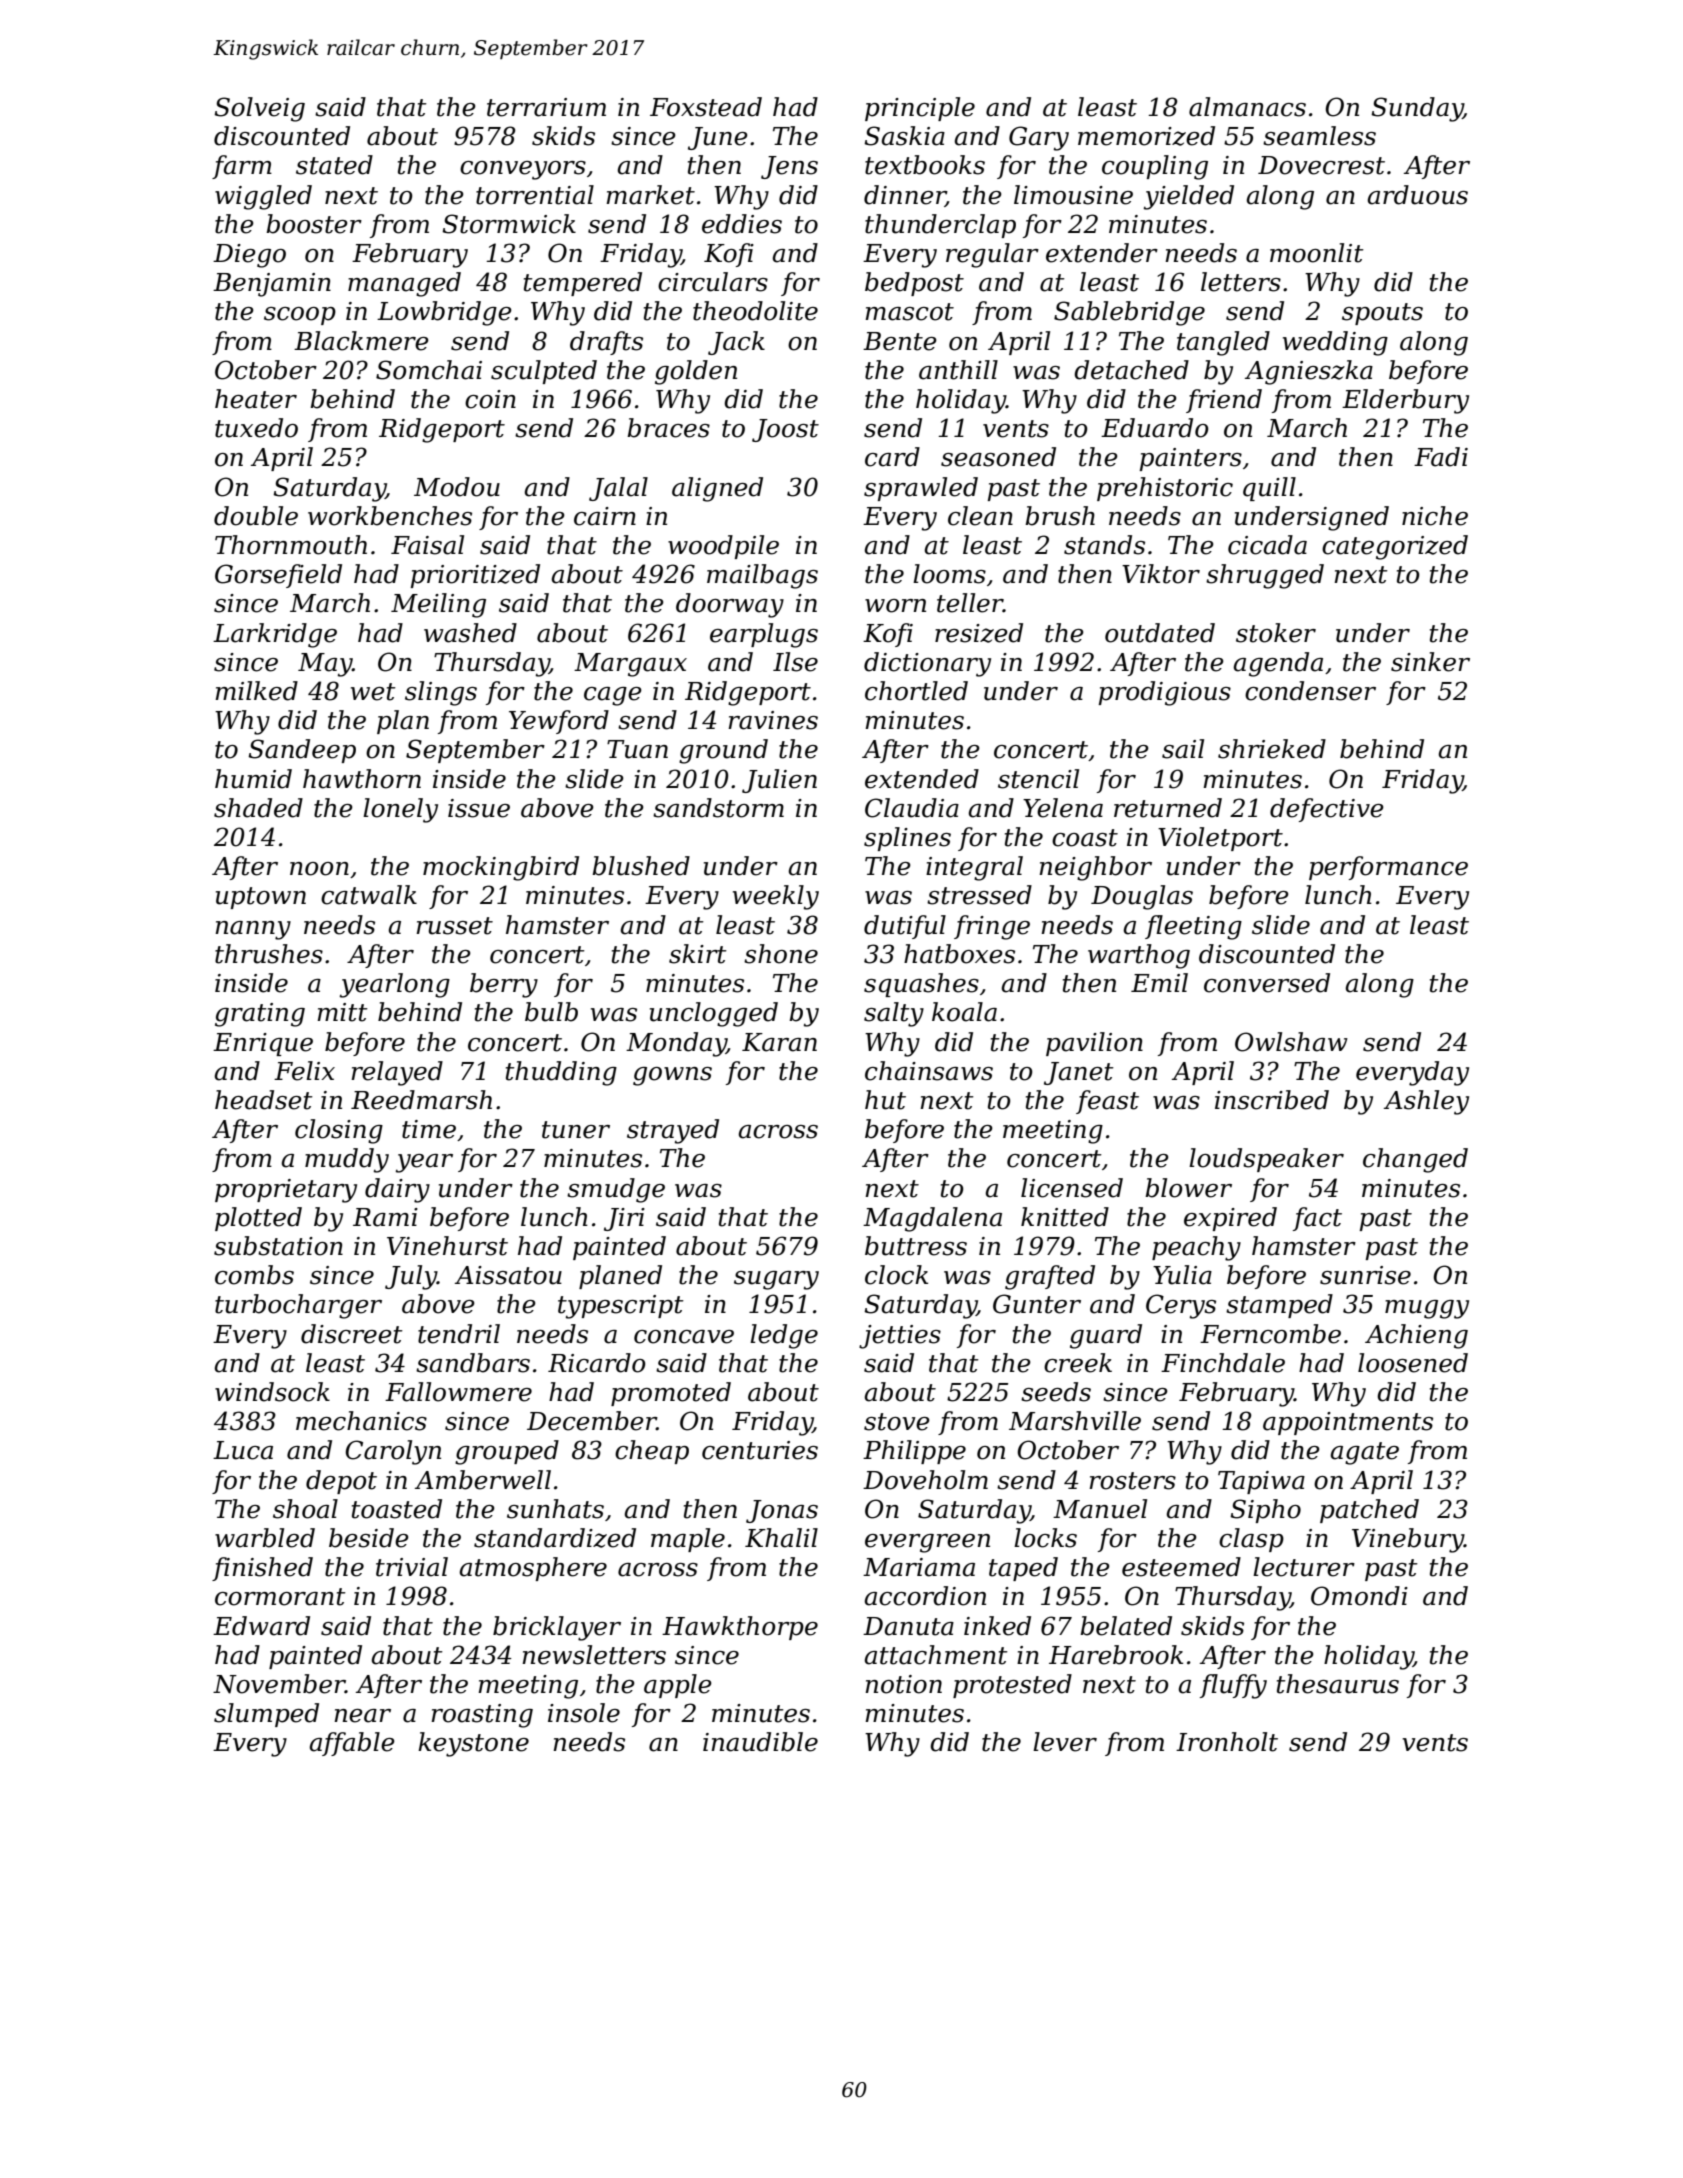 The image size is (1683, 2178). Describe the element at coordinates (706, 107) in the document. I see `Foxstead` at that location.
